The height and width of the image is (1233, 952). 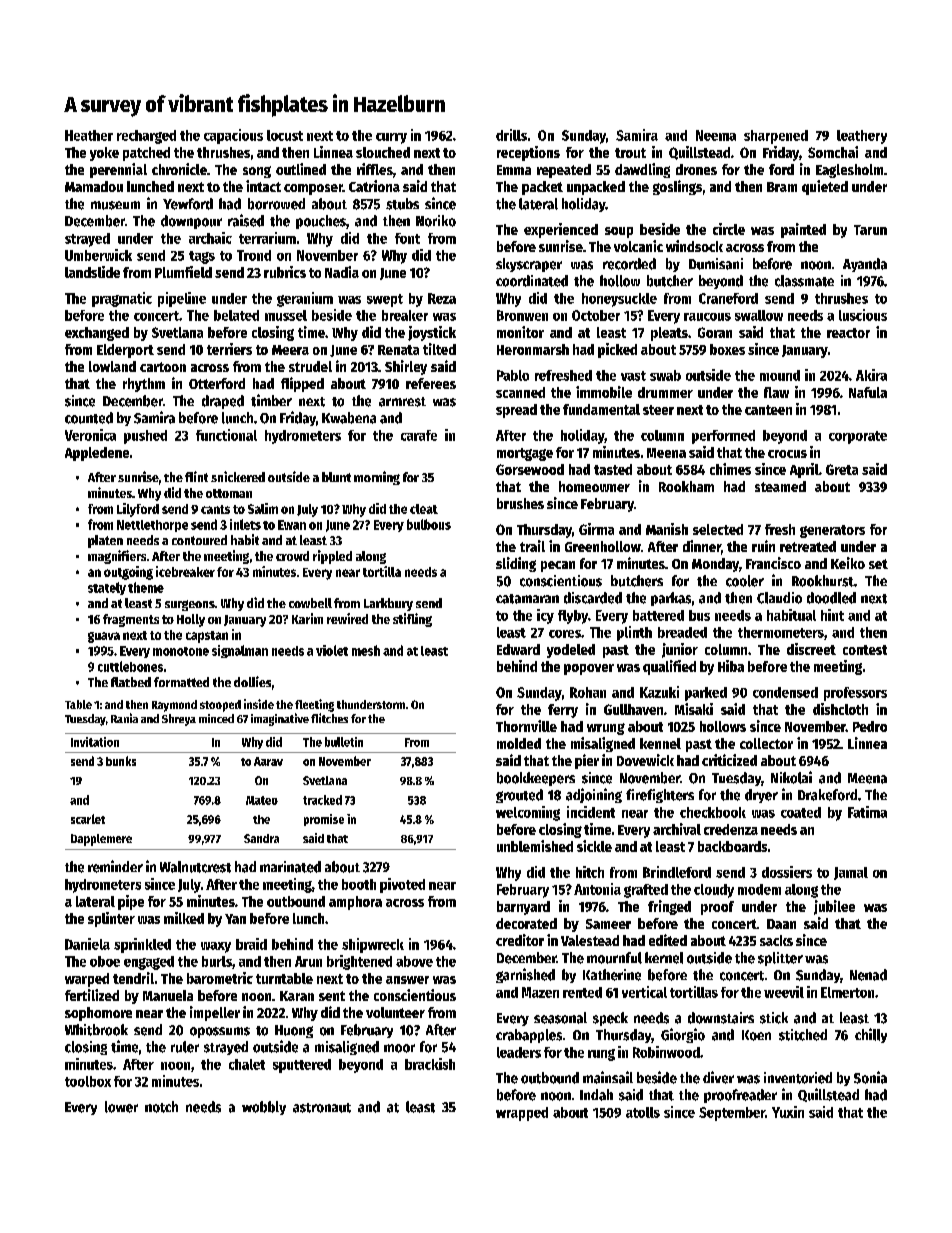 I want to click on Jamal, so click(x=851, y=873).
